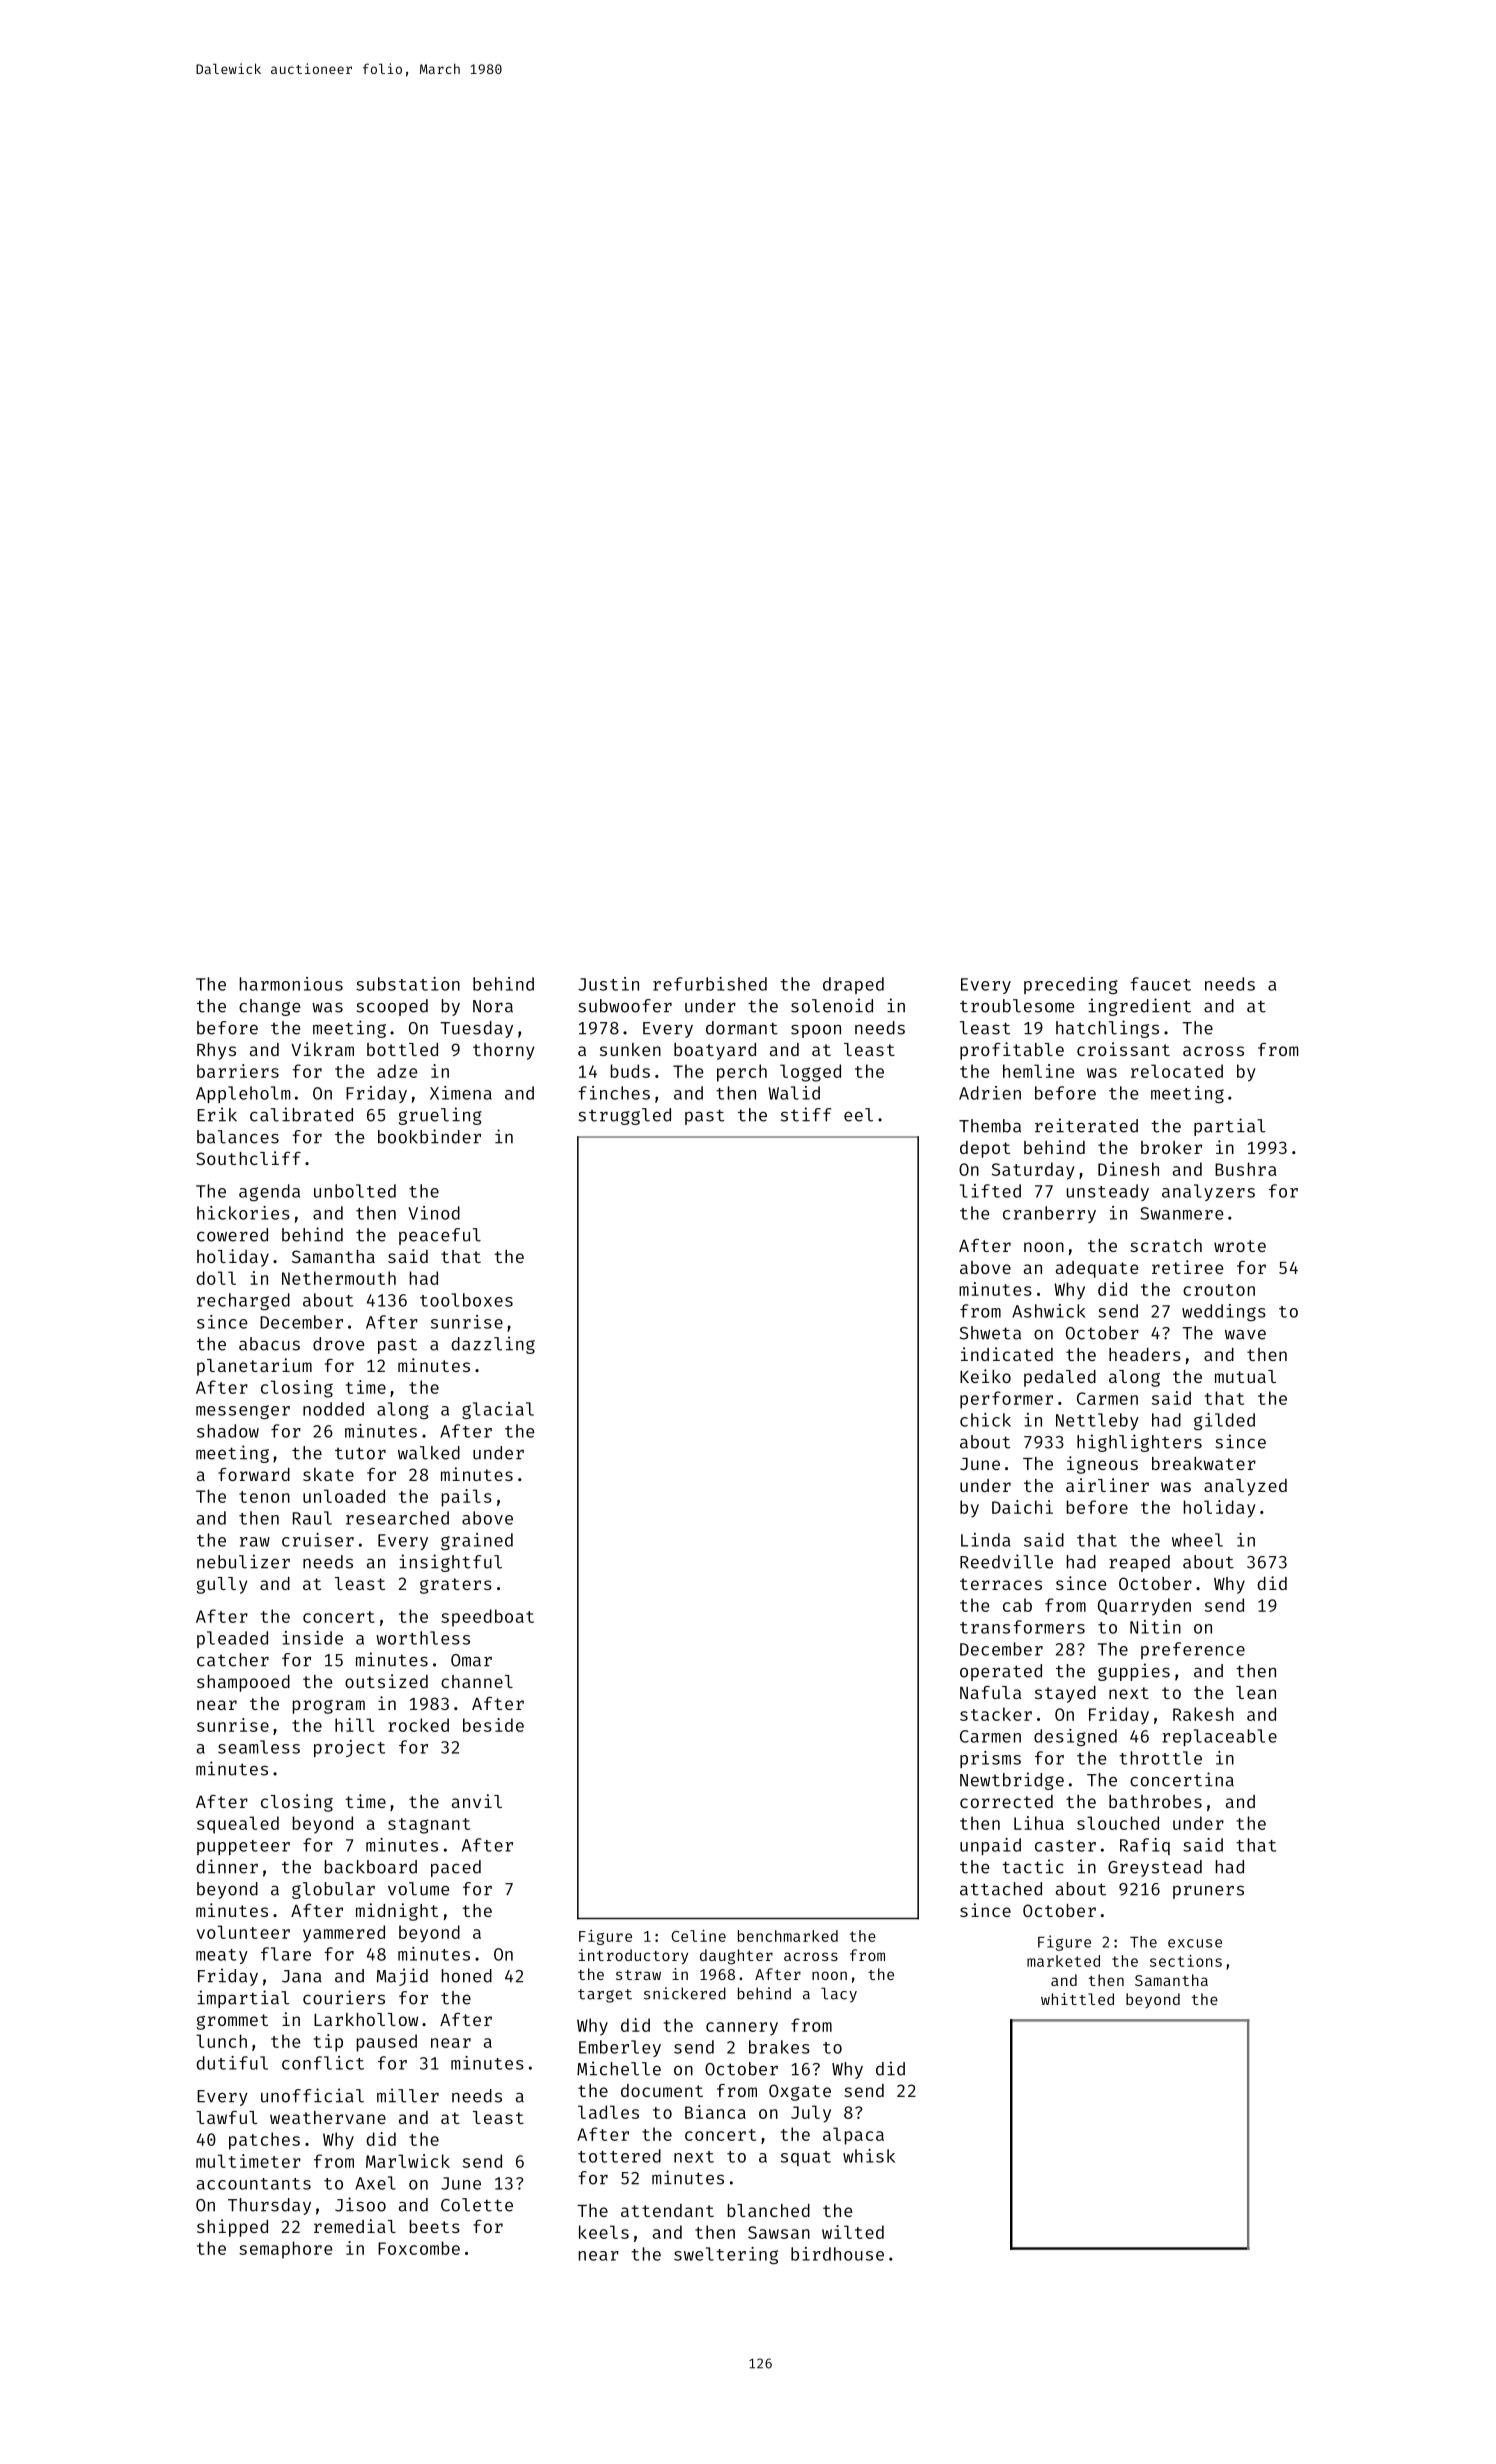 This page has height=2464, width=1496. Describe the element at coordinates (440, 1116) in the page. I see `grueling` at that location.
